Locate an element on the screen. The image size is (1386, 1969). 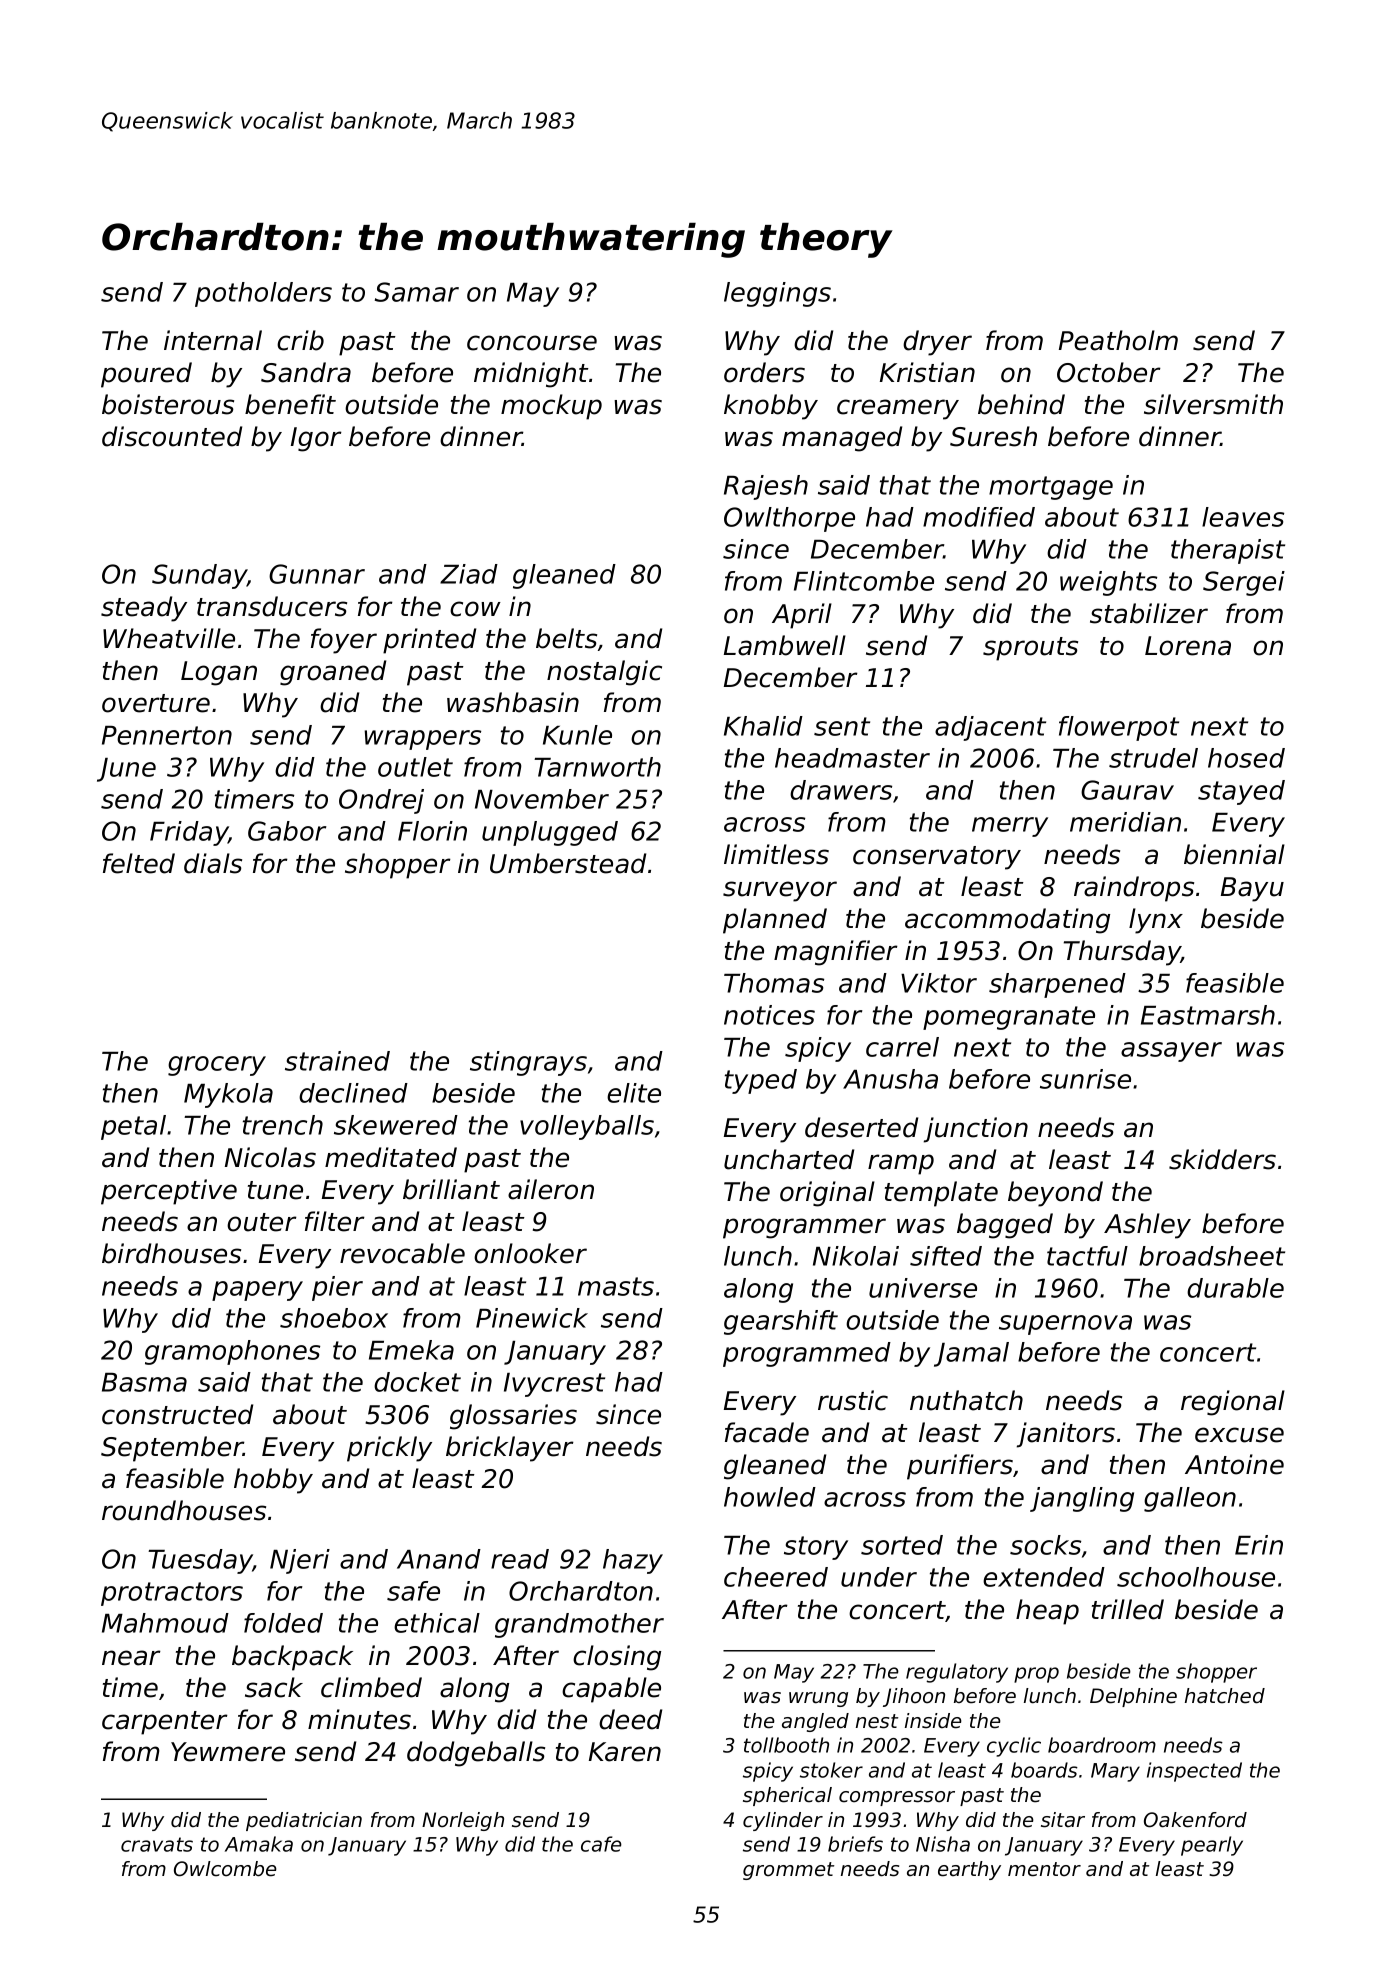
sprouts is located at coordinates (1030, 649).
